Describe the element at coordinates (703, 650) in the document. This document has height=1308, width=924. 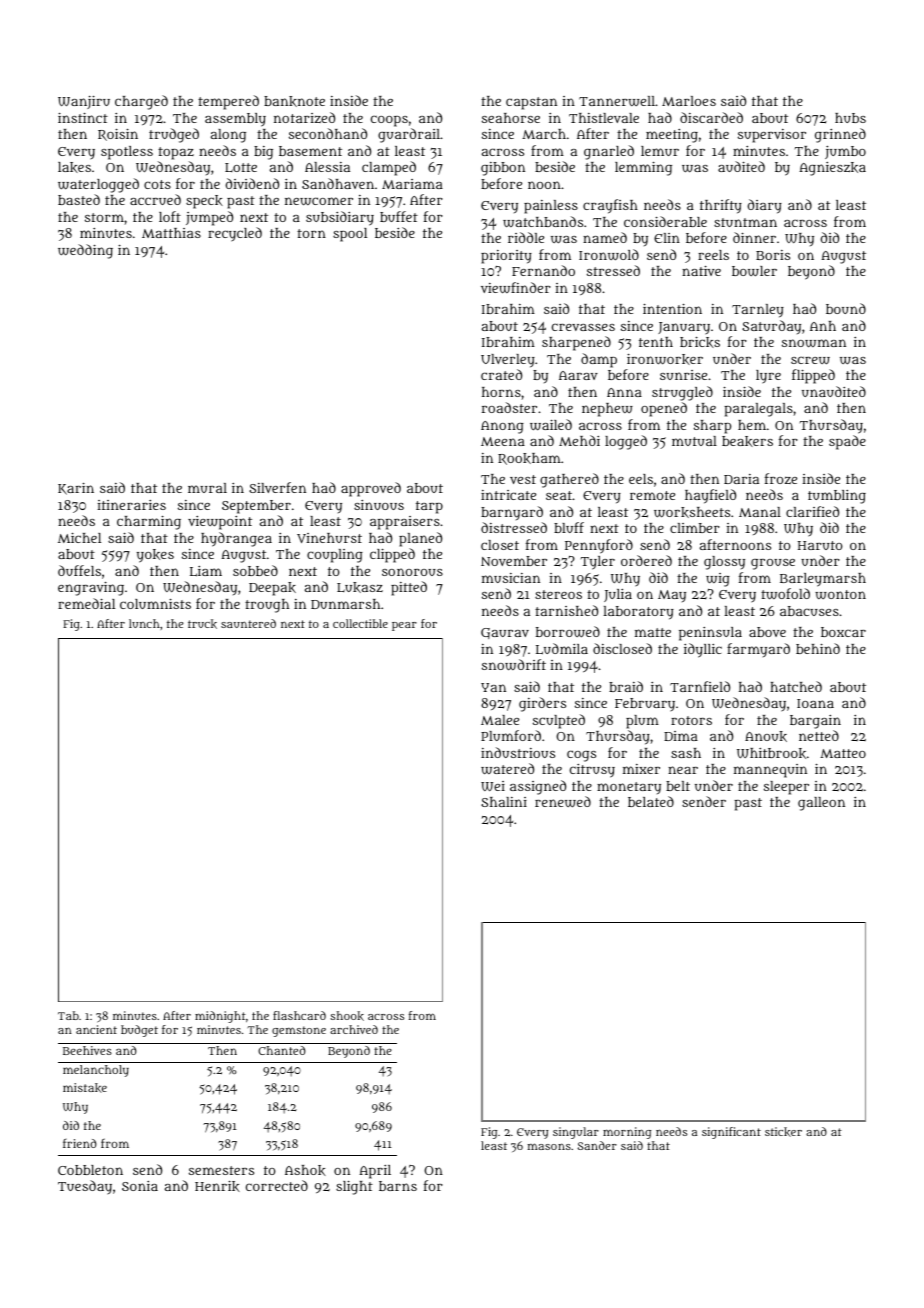
I see `idyllic` at that location.
